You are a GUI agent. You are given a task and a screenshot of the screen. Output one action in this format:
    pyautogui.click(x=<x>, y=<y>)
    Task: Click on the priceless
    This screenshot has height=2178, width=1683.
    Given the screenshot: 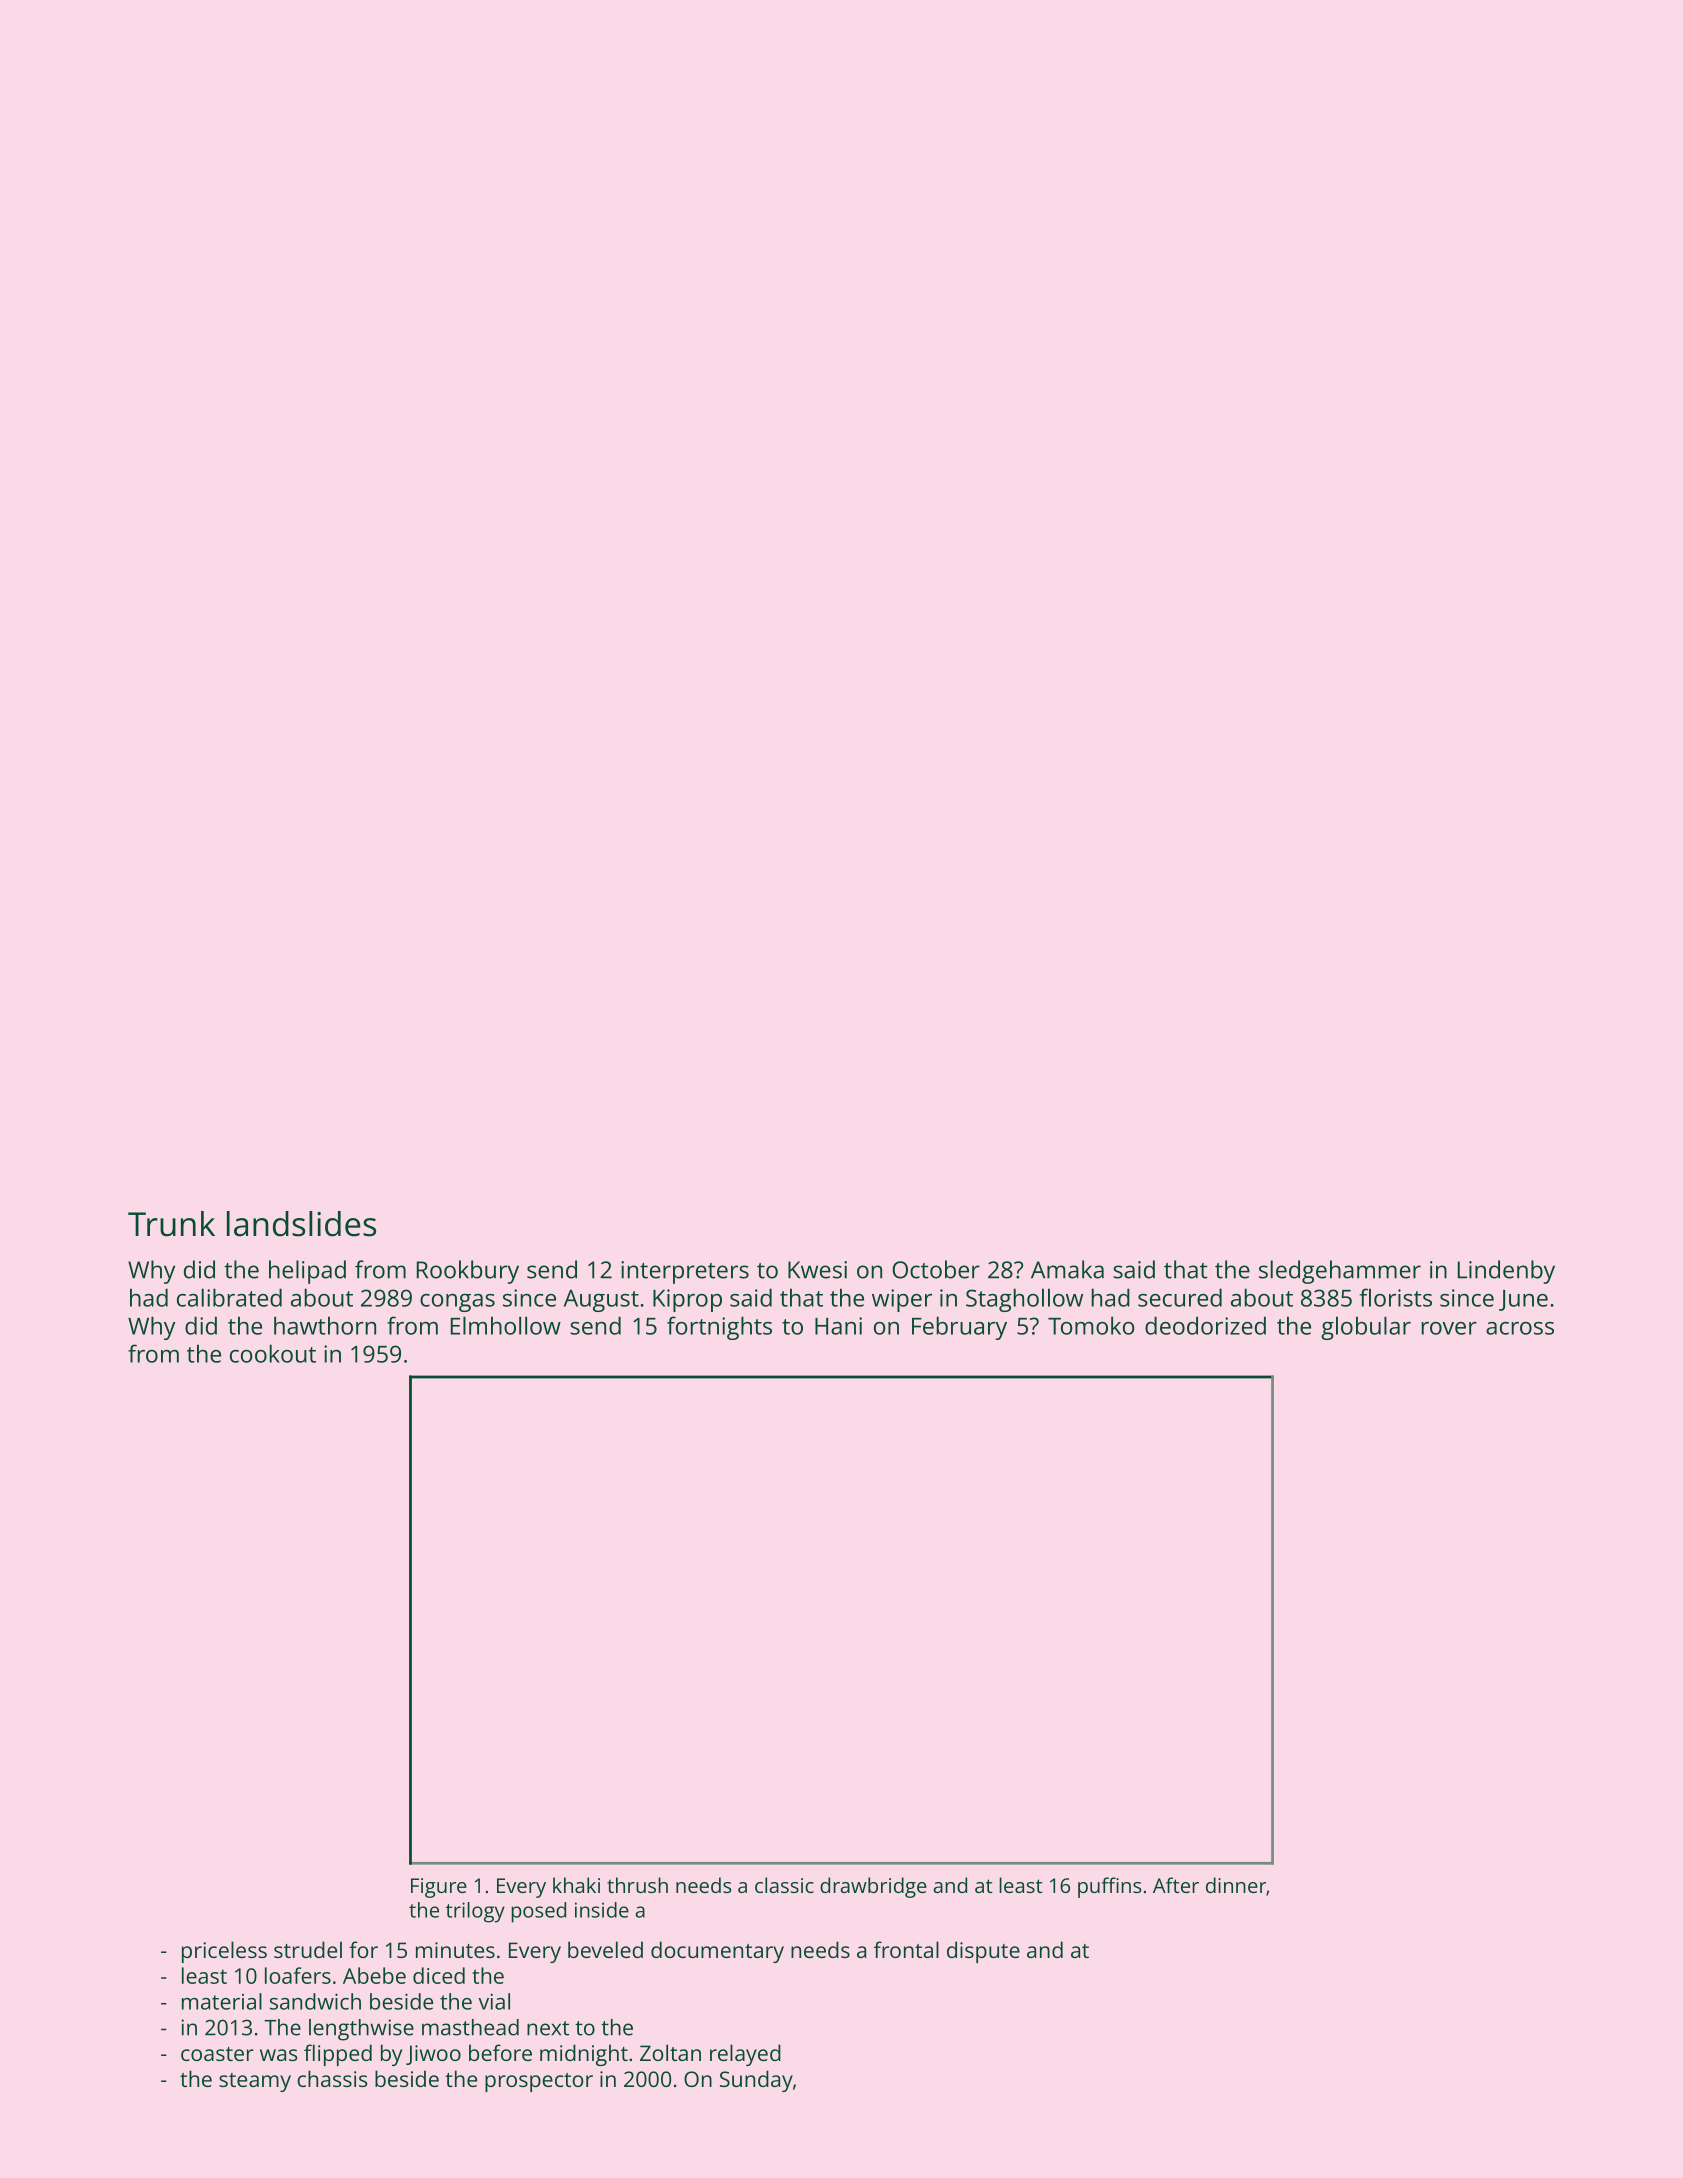 What is the action you would take?
    pyautogui.click(x=224, y=1952)
